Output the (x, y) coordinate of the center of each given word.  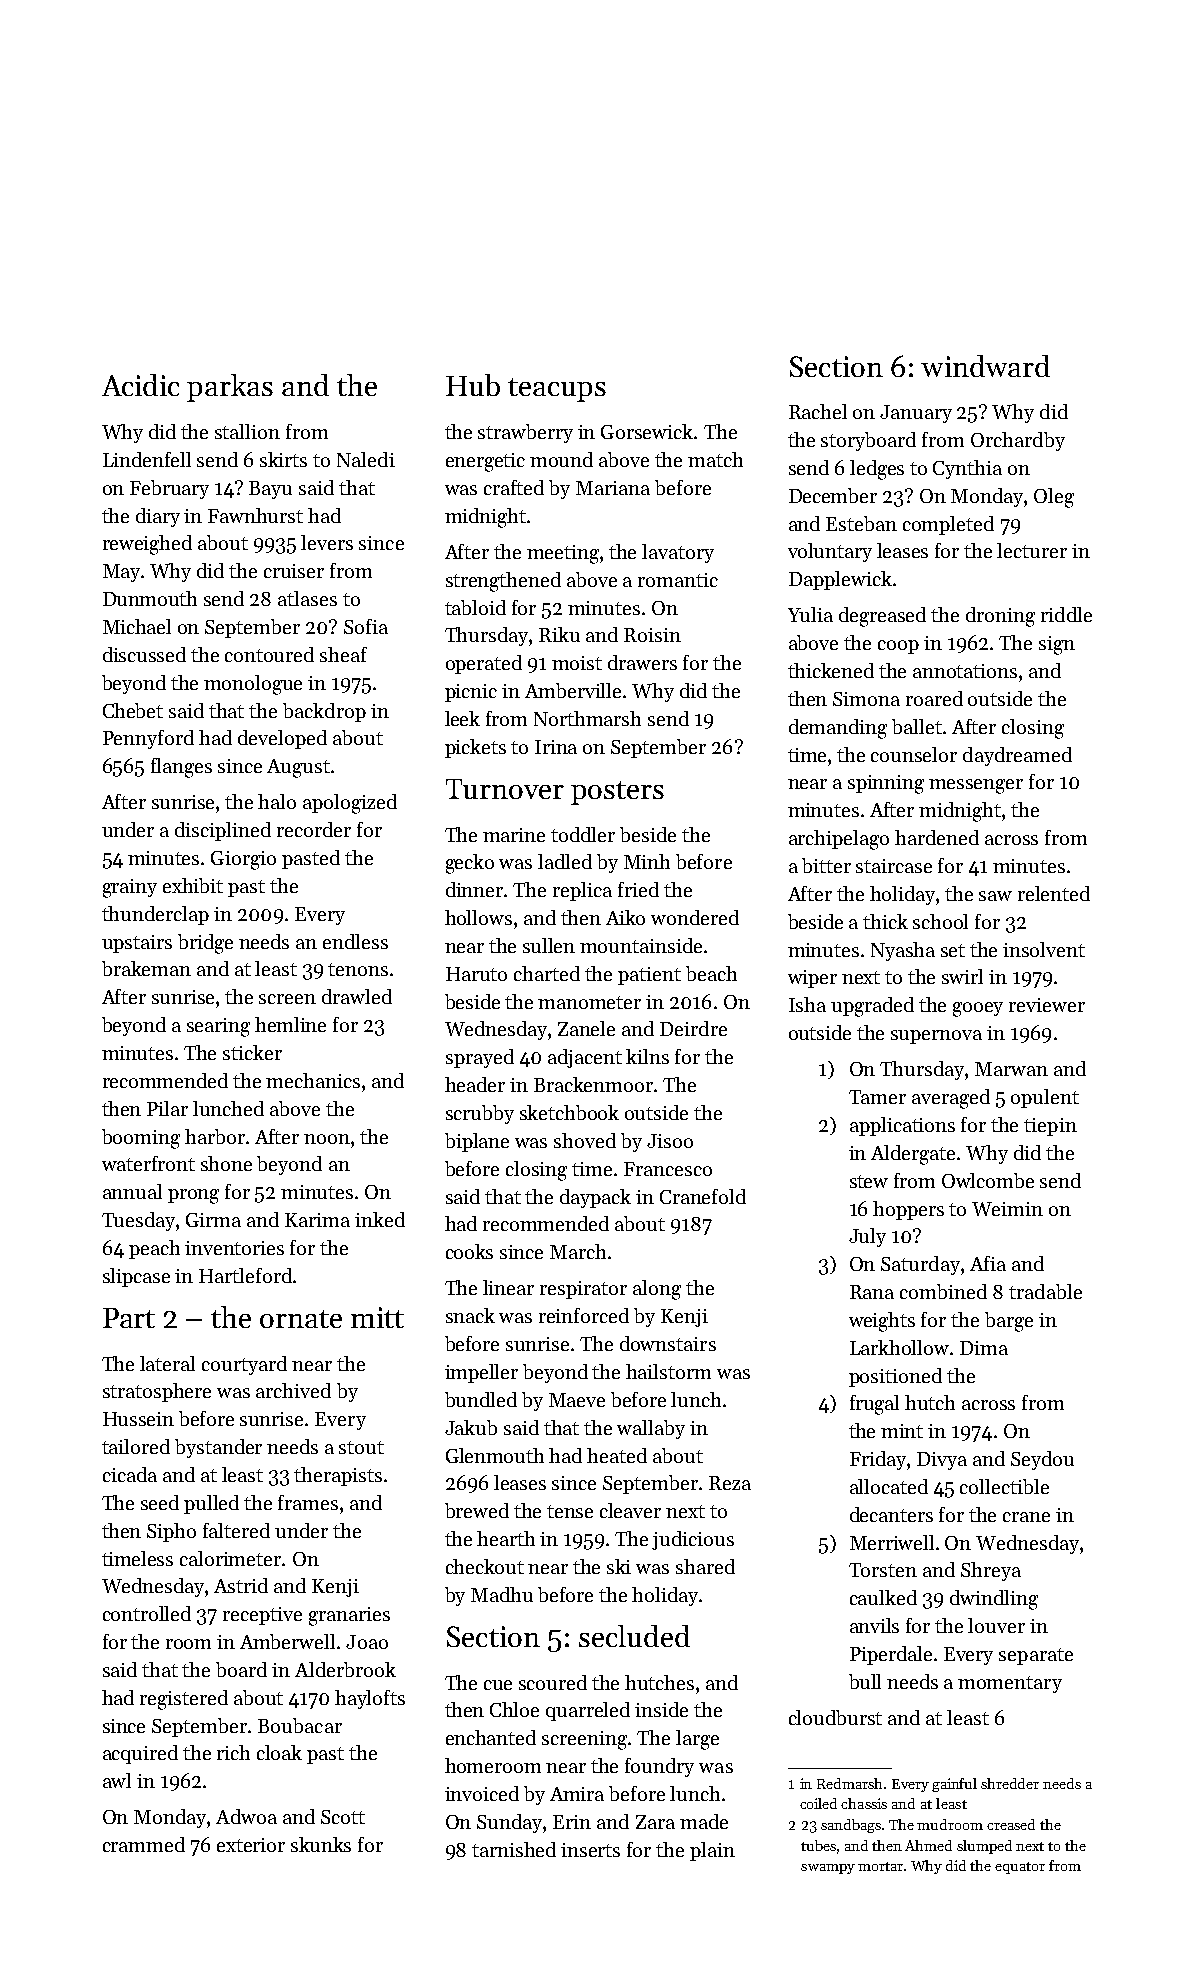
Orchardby (1018, 441)
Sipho (171, 1532)
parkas (230, 388)
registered (184, 1700)
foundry (659, 1767)
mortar (881, 1866)
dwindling (994, 1600)
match (715, 459)
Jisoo (670, 1141)
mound (561, 459)
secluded (634, 1636)
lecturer (1032, 550)
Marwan (1011, 1069)
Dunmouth (150, 598)
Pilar (167, 1108)
